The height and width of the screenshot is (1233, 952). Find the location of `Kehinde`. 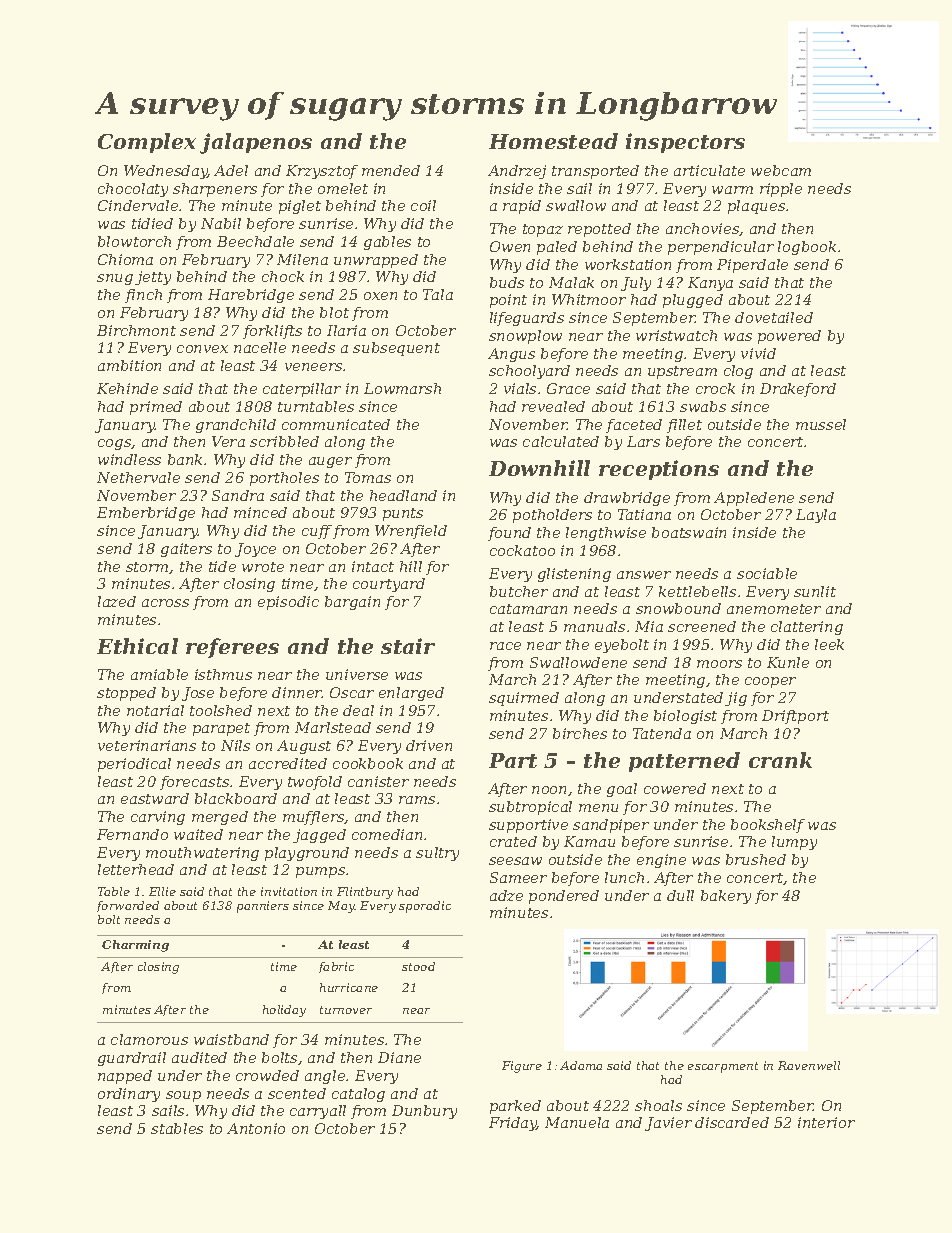

Kehinde is located at coordinates (127, 388).
